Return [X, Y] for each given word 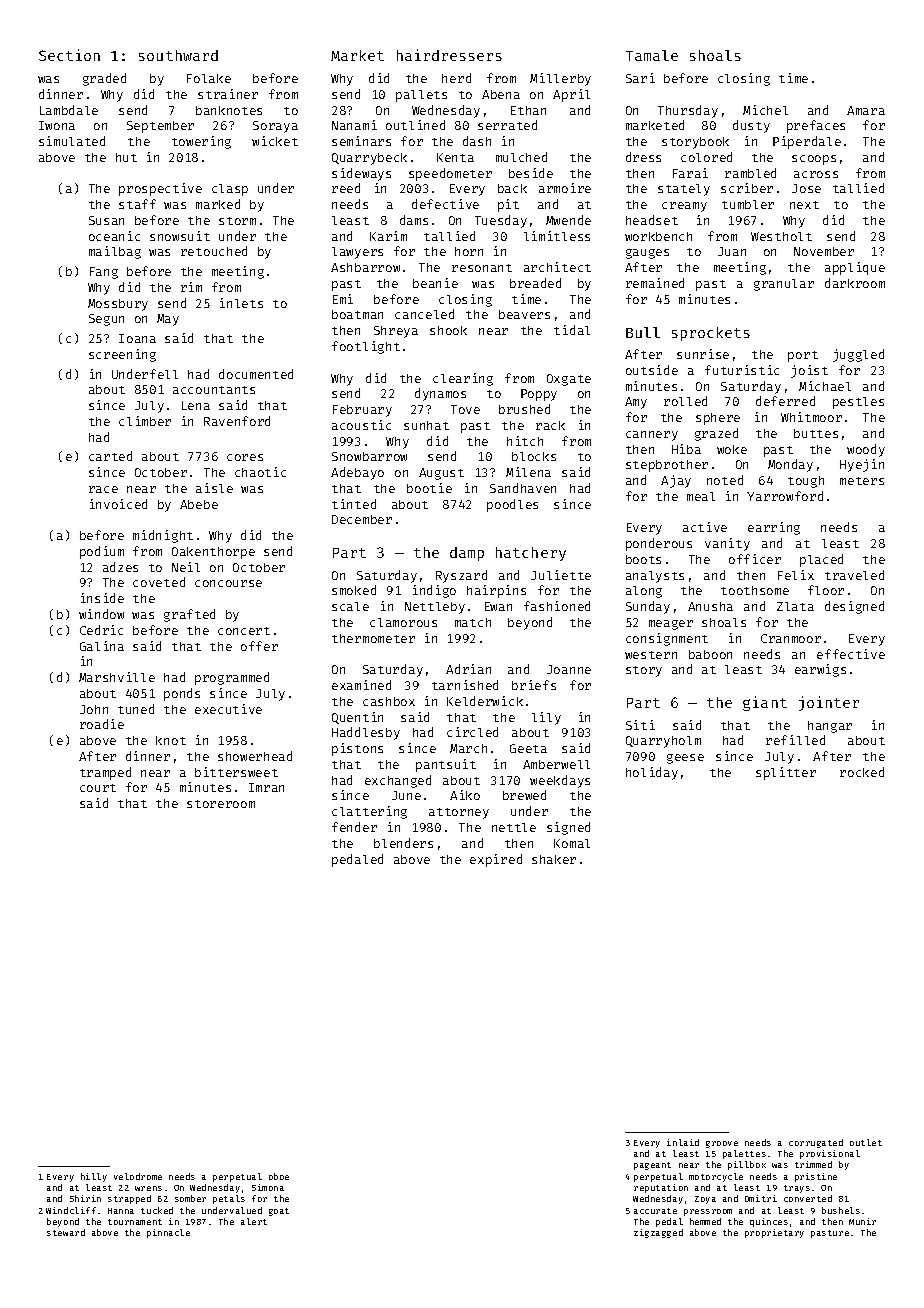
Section [69, 55]
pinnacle [168, 1233]
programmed [232, 678]
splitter [786, 773]
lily [546, 718]
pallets [421, 96]
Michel [765, 110]
